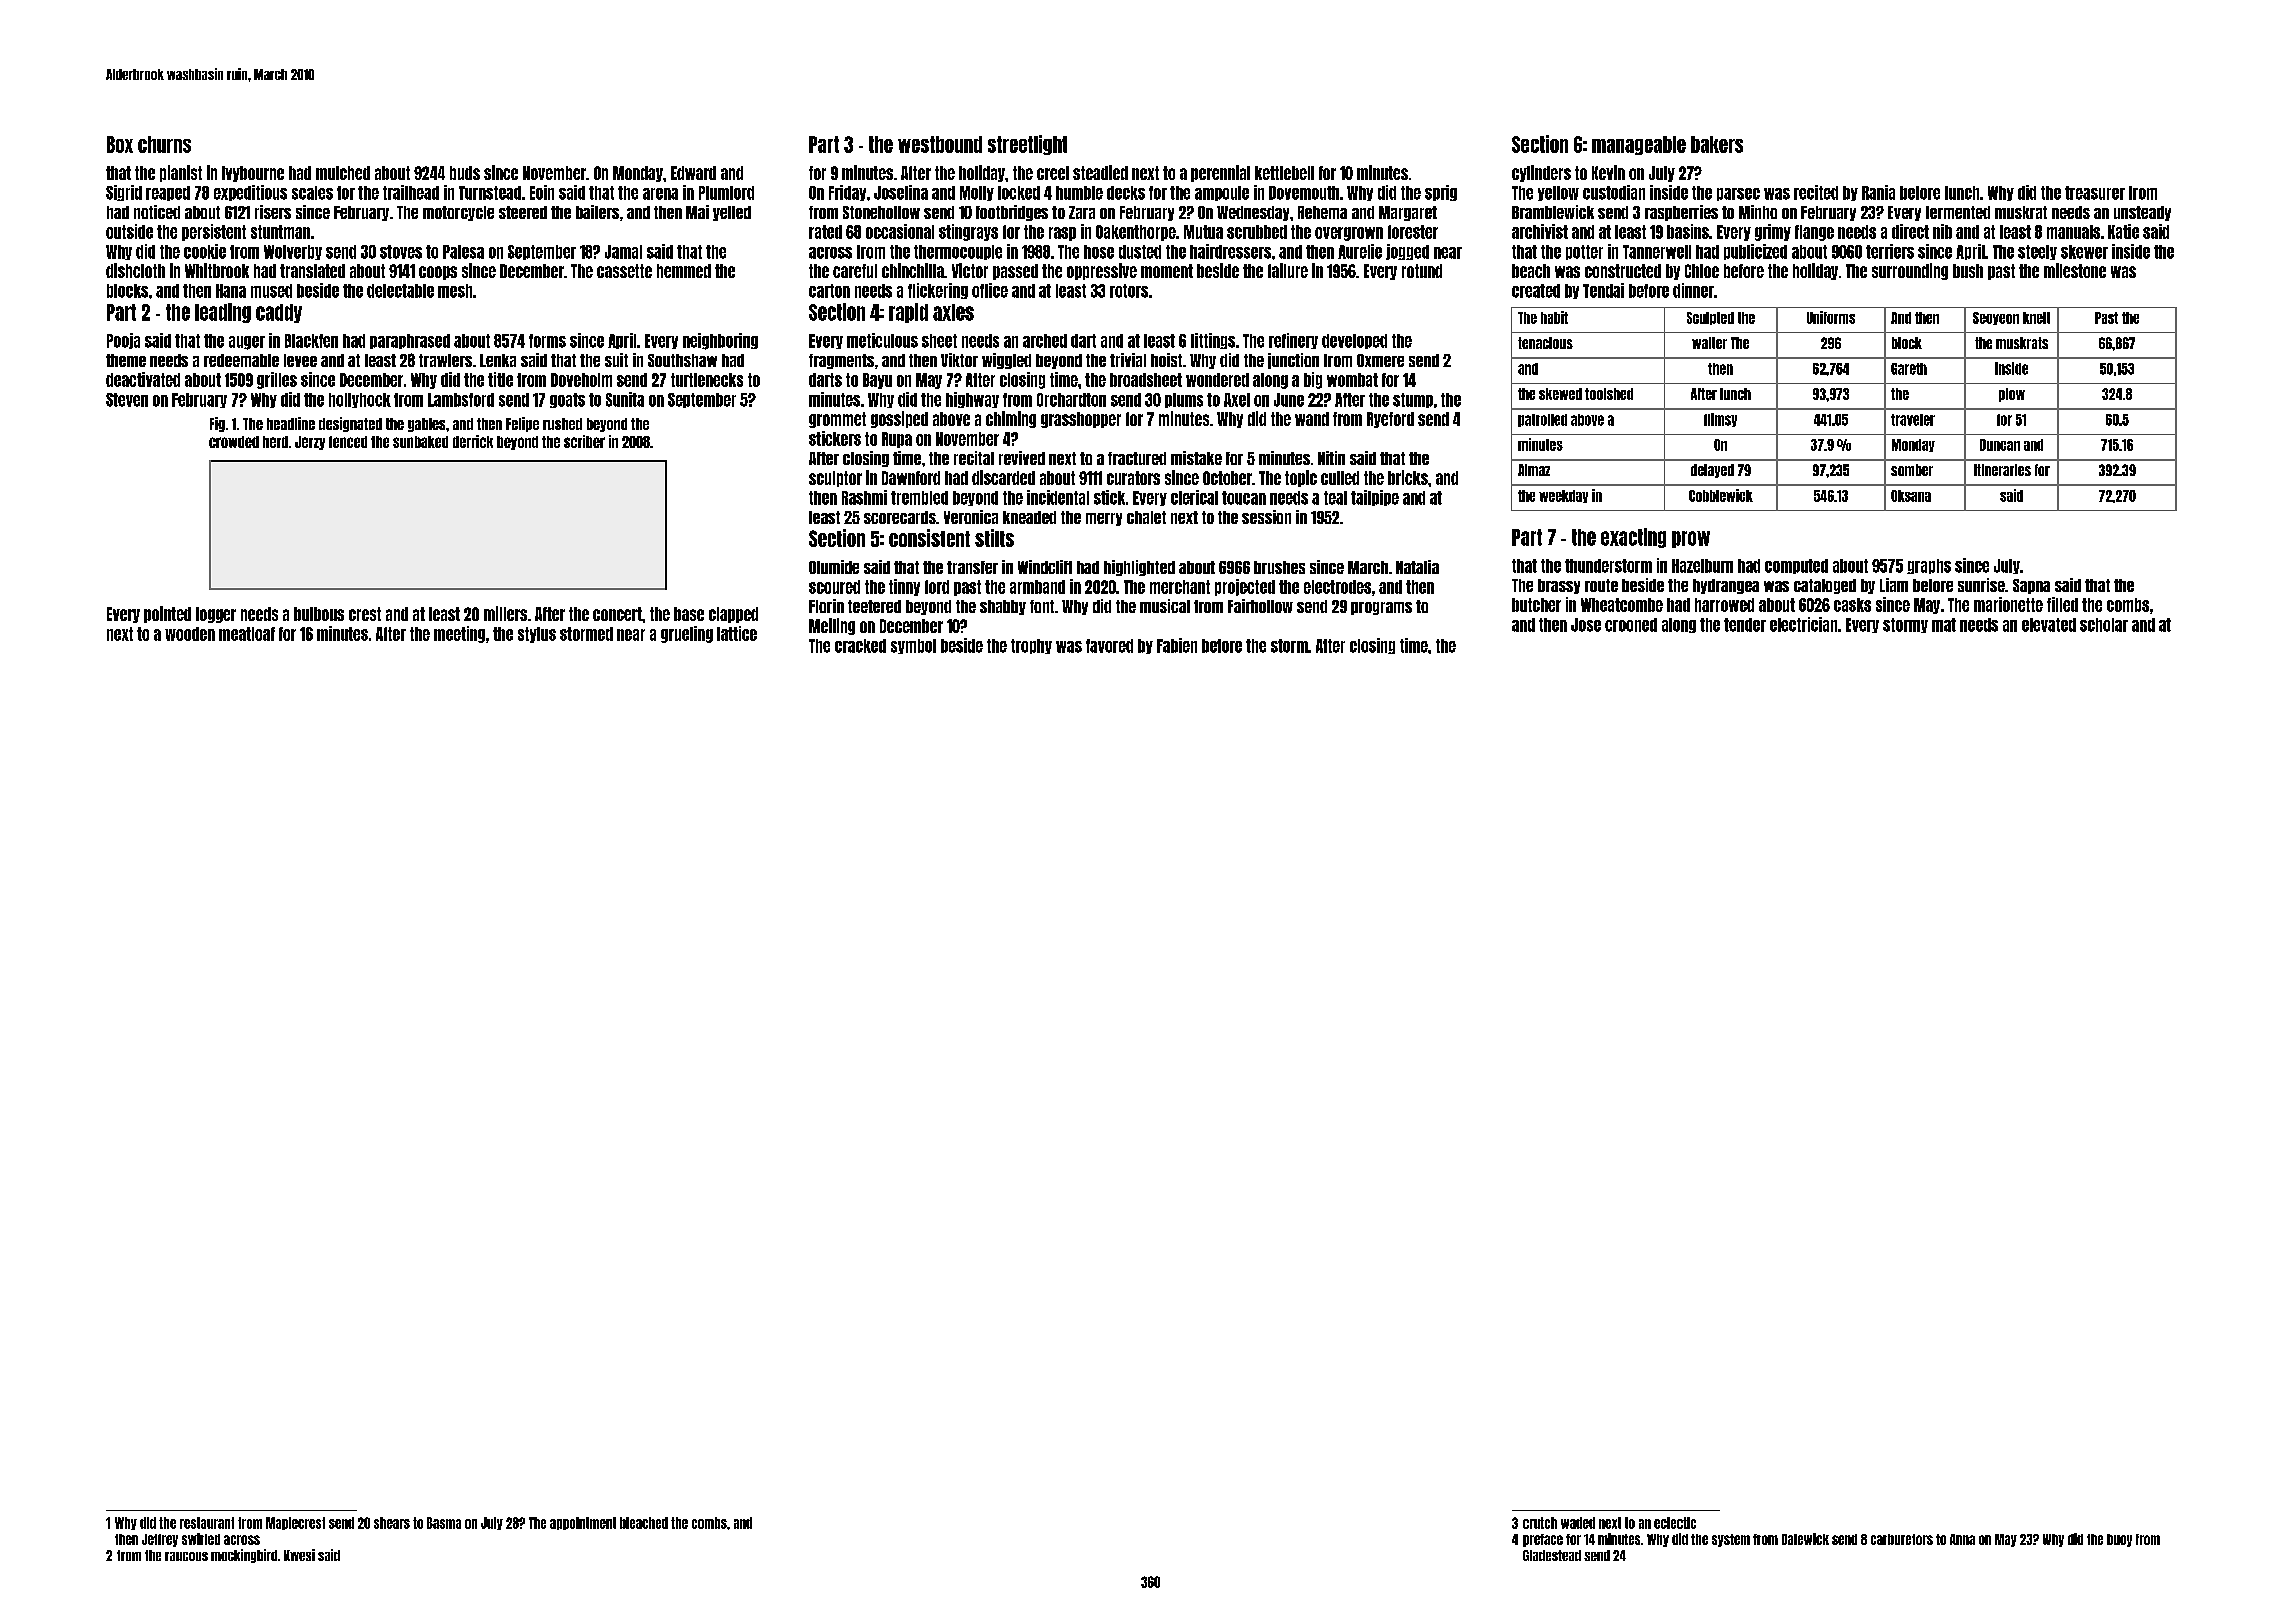  I want to click on Kwesi, so click(299, 1555).
